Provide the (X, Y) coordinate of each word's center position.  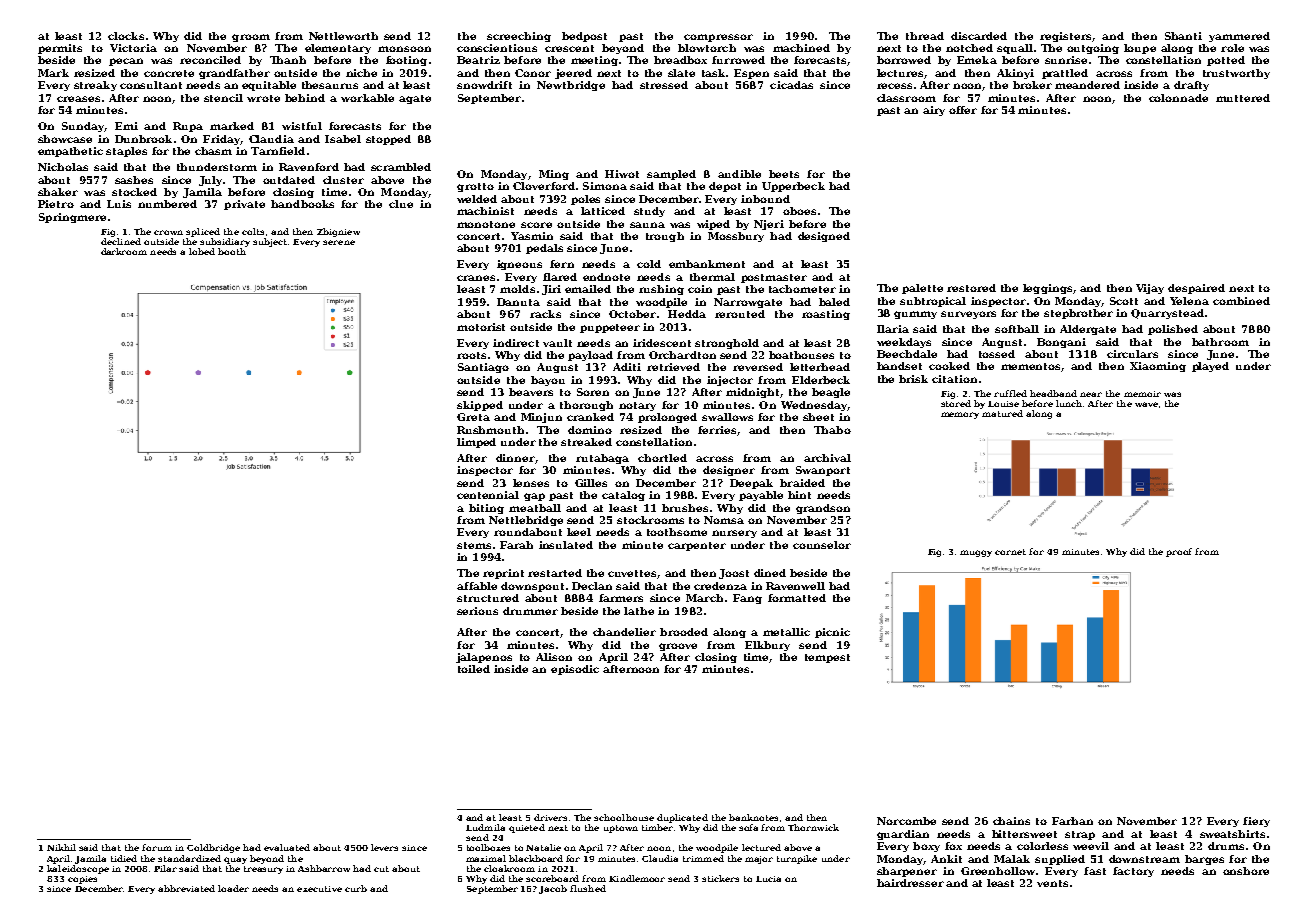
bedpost (584, 37)
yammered (1239, 37)
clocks (126, 36)
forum (157, 847)
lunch (1070, 403)
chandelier (624, 632)
